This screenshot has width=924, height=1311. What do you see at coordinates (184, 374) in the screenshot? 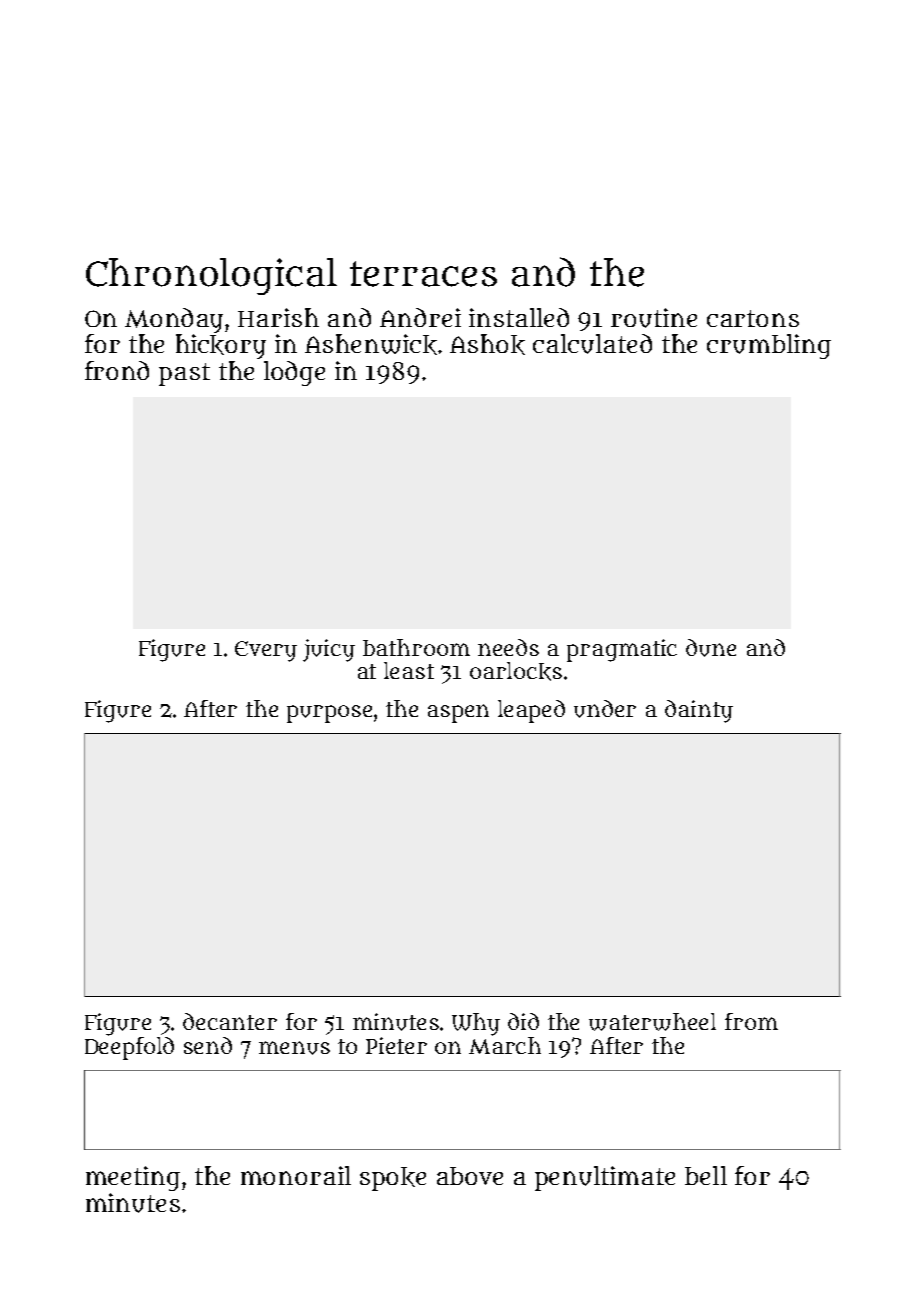
I see `past` at bounding box center [184, 374].
